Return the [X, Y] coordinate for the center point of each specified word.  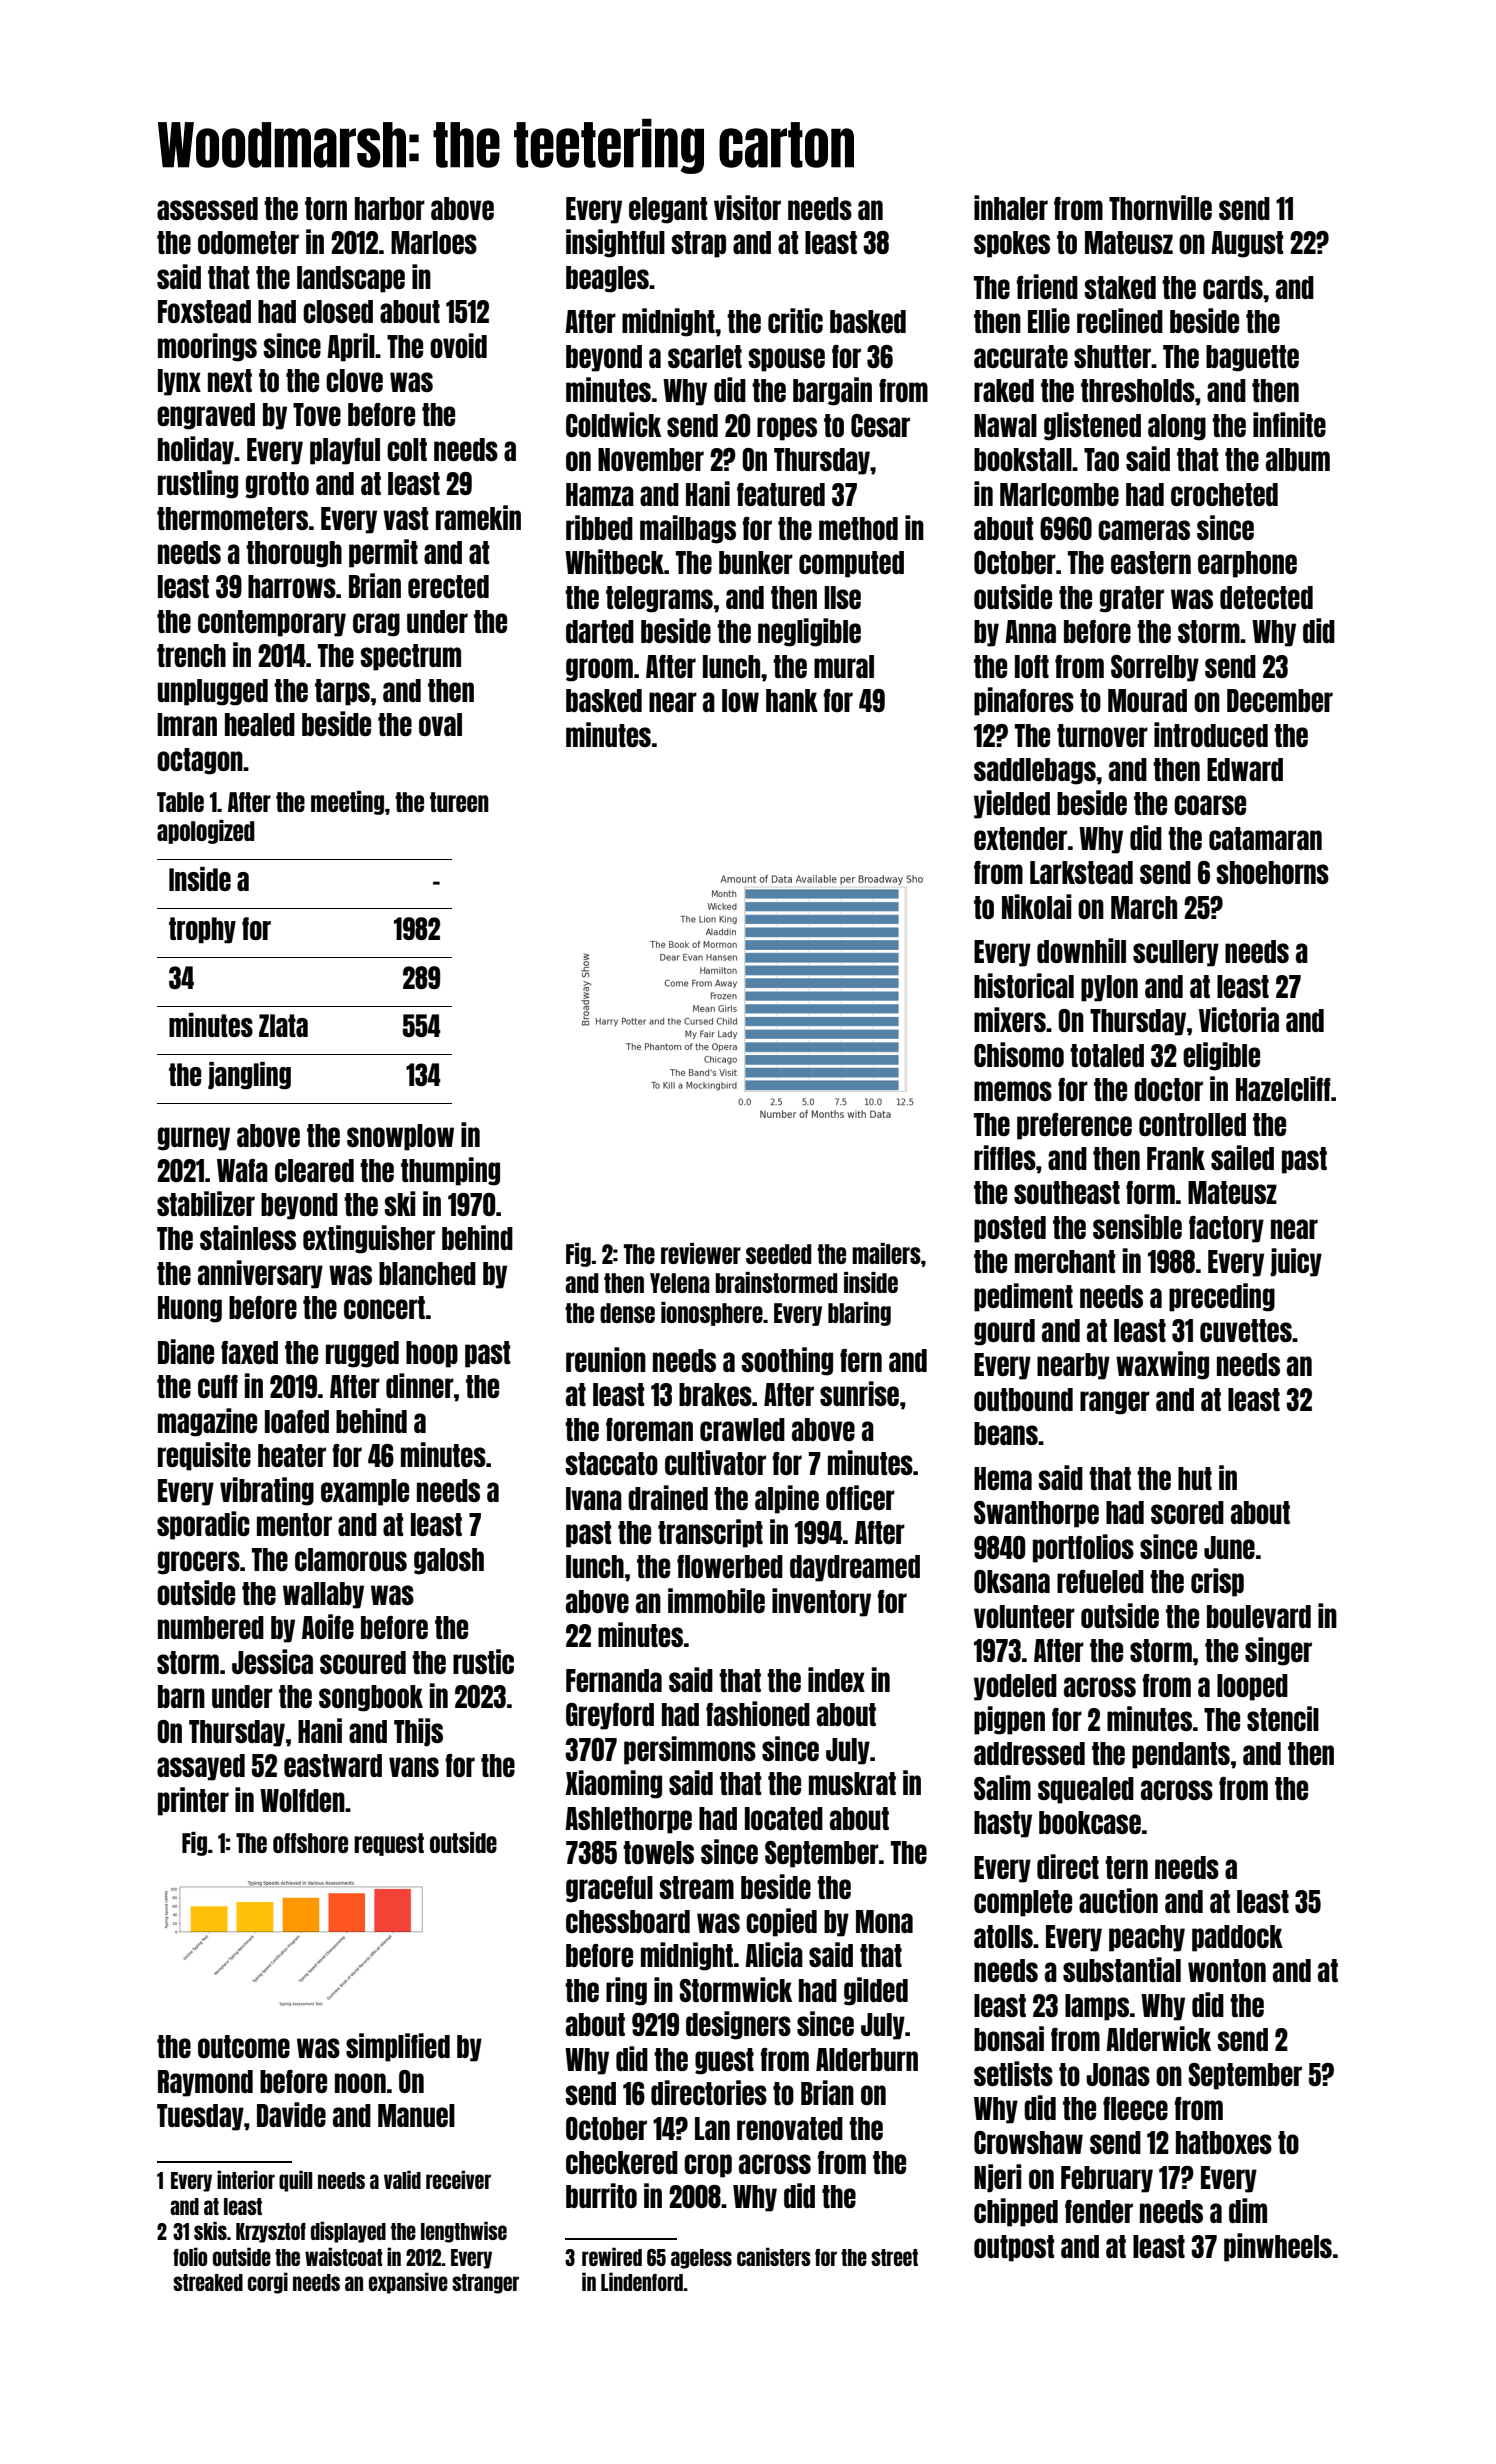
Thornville [1160, 207]
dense [627, 1313]
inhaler [1011, 207]
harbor [390, 208]
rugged [362, 1354]
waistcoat [344, 2256]
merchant [1065, 1261]
